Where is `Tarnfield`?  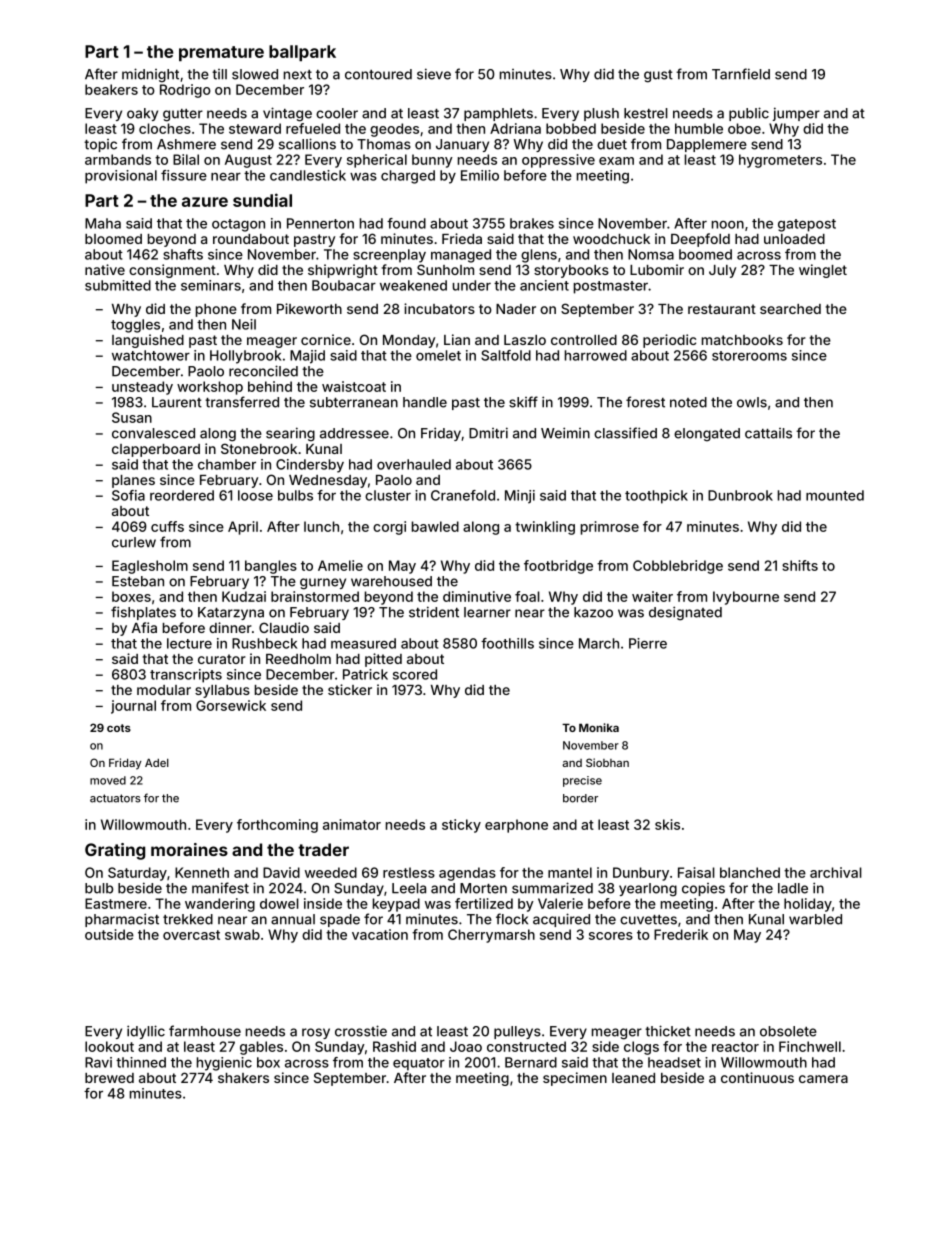
Tarnfield is located at coordinates (741, 74).
